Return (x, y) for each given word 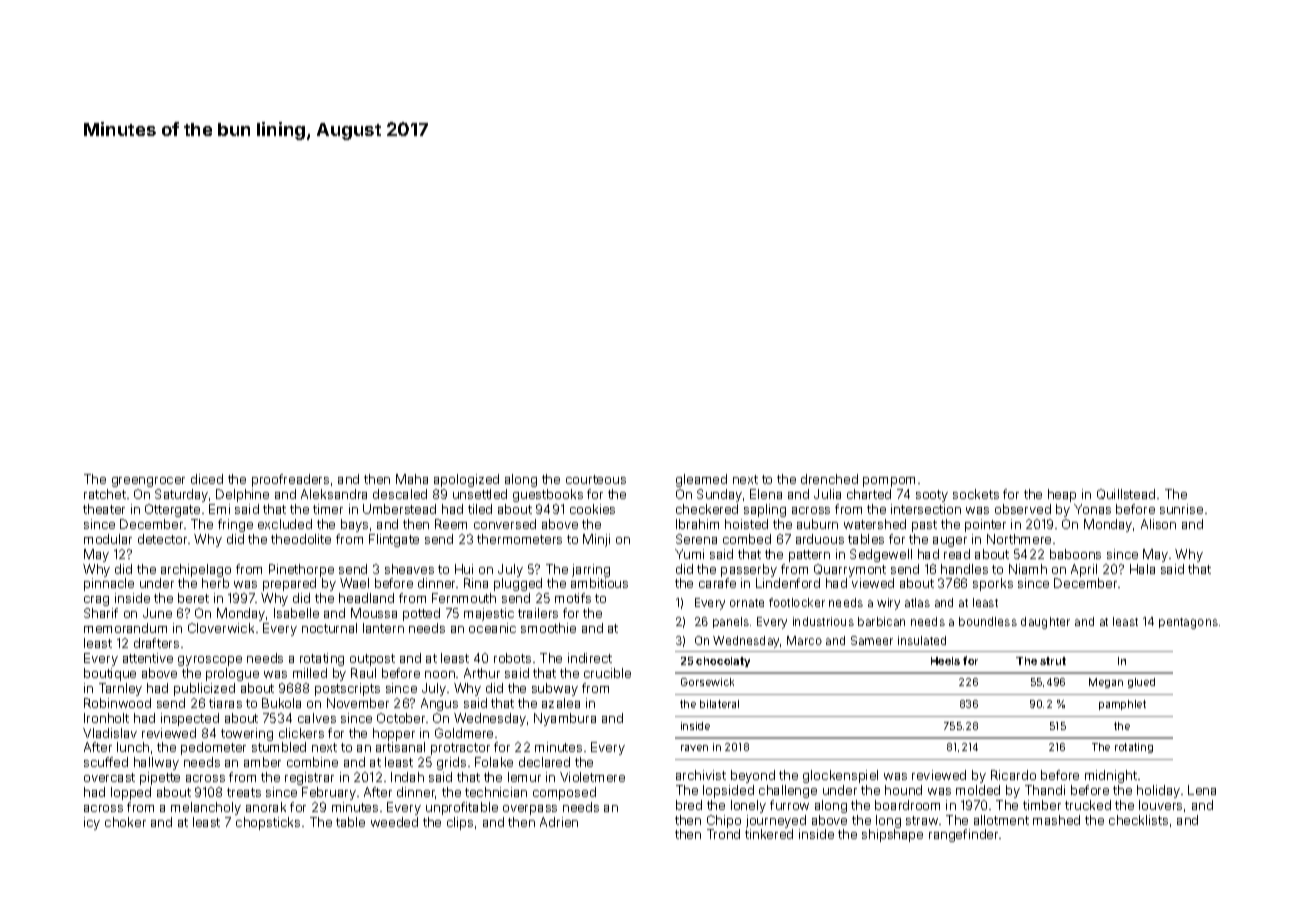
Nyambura (565, 719)
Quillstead (1126, 494)
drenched (829, 479)
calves (317, 718)
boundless (988, 621)
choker (125, 822)
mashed (1056, 820)
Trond (723, 834)
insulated (922, 640)
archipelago (196, 570)
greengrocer (148, 482)
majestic (489, 614)
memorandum (125, 628)
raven (694, 748)
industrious (823, 621)
